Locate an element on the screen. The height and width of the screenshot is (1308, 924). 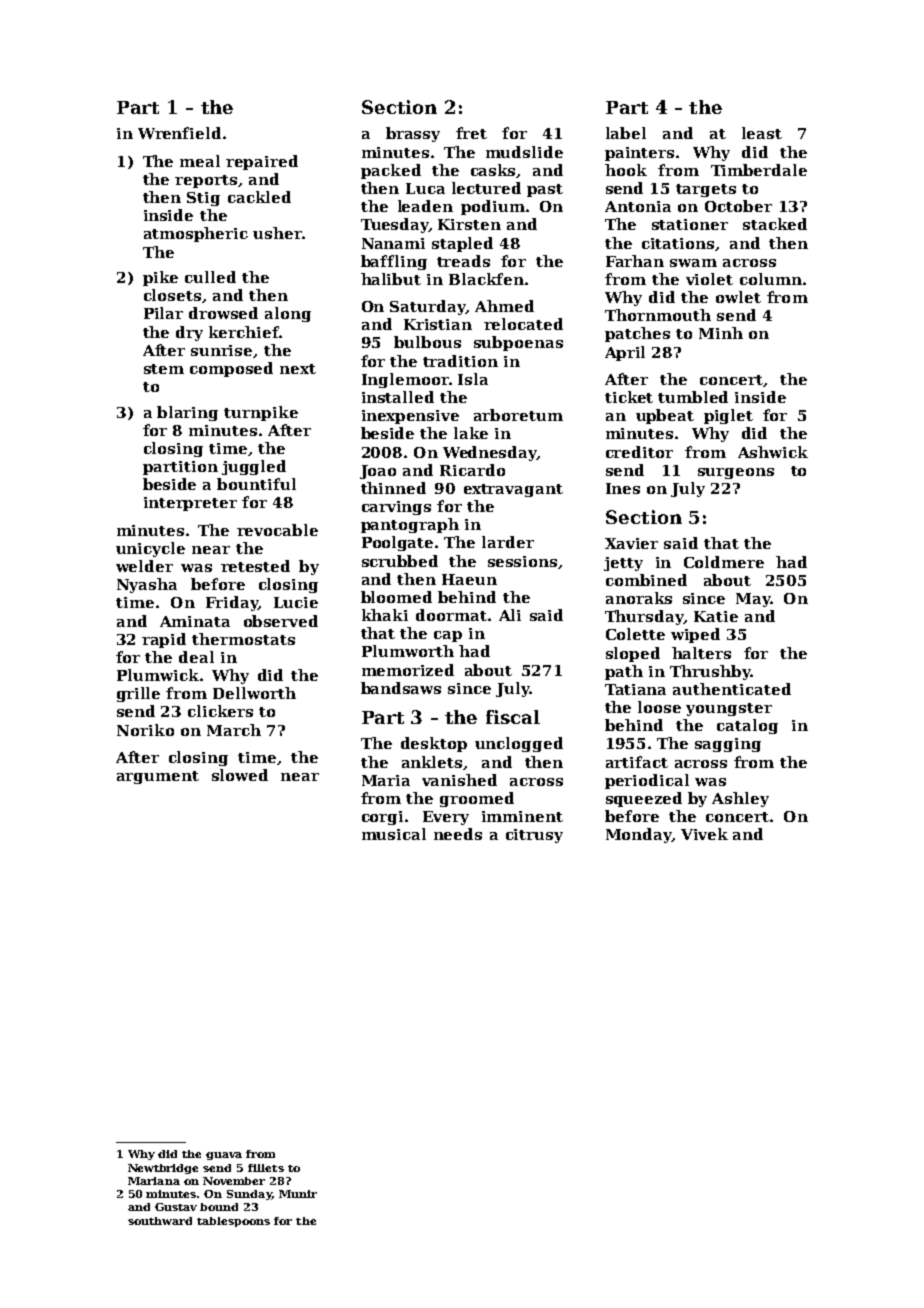
sloped is located at coordinates (633, 654).
